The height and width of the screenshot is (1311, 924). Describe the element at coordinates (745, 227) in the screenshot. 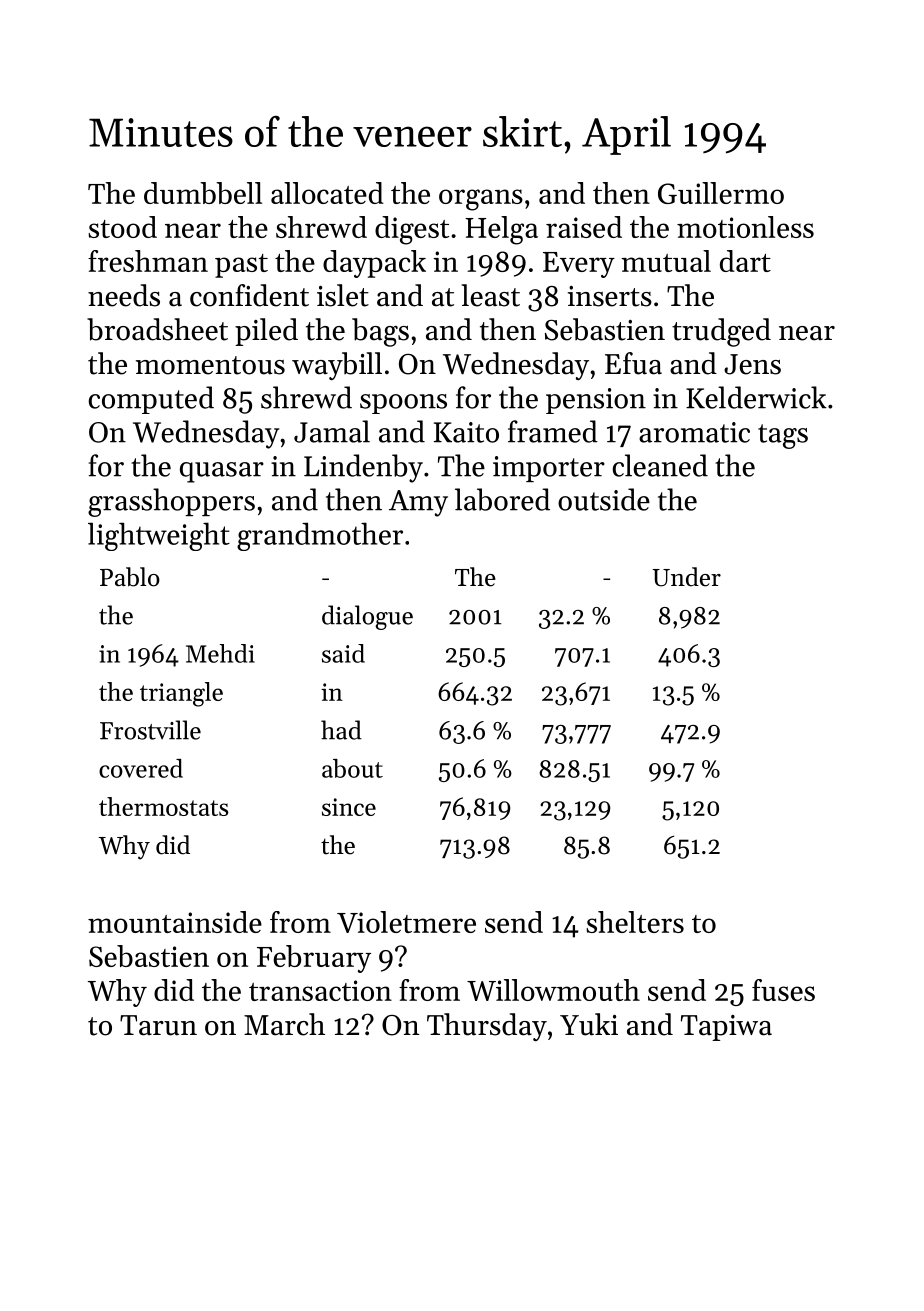

I see `motionless` at that location.
